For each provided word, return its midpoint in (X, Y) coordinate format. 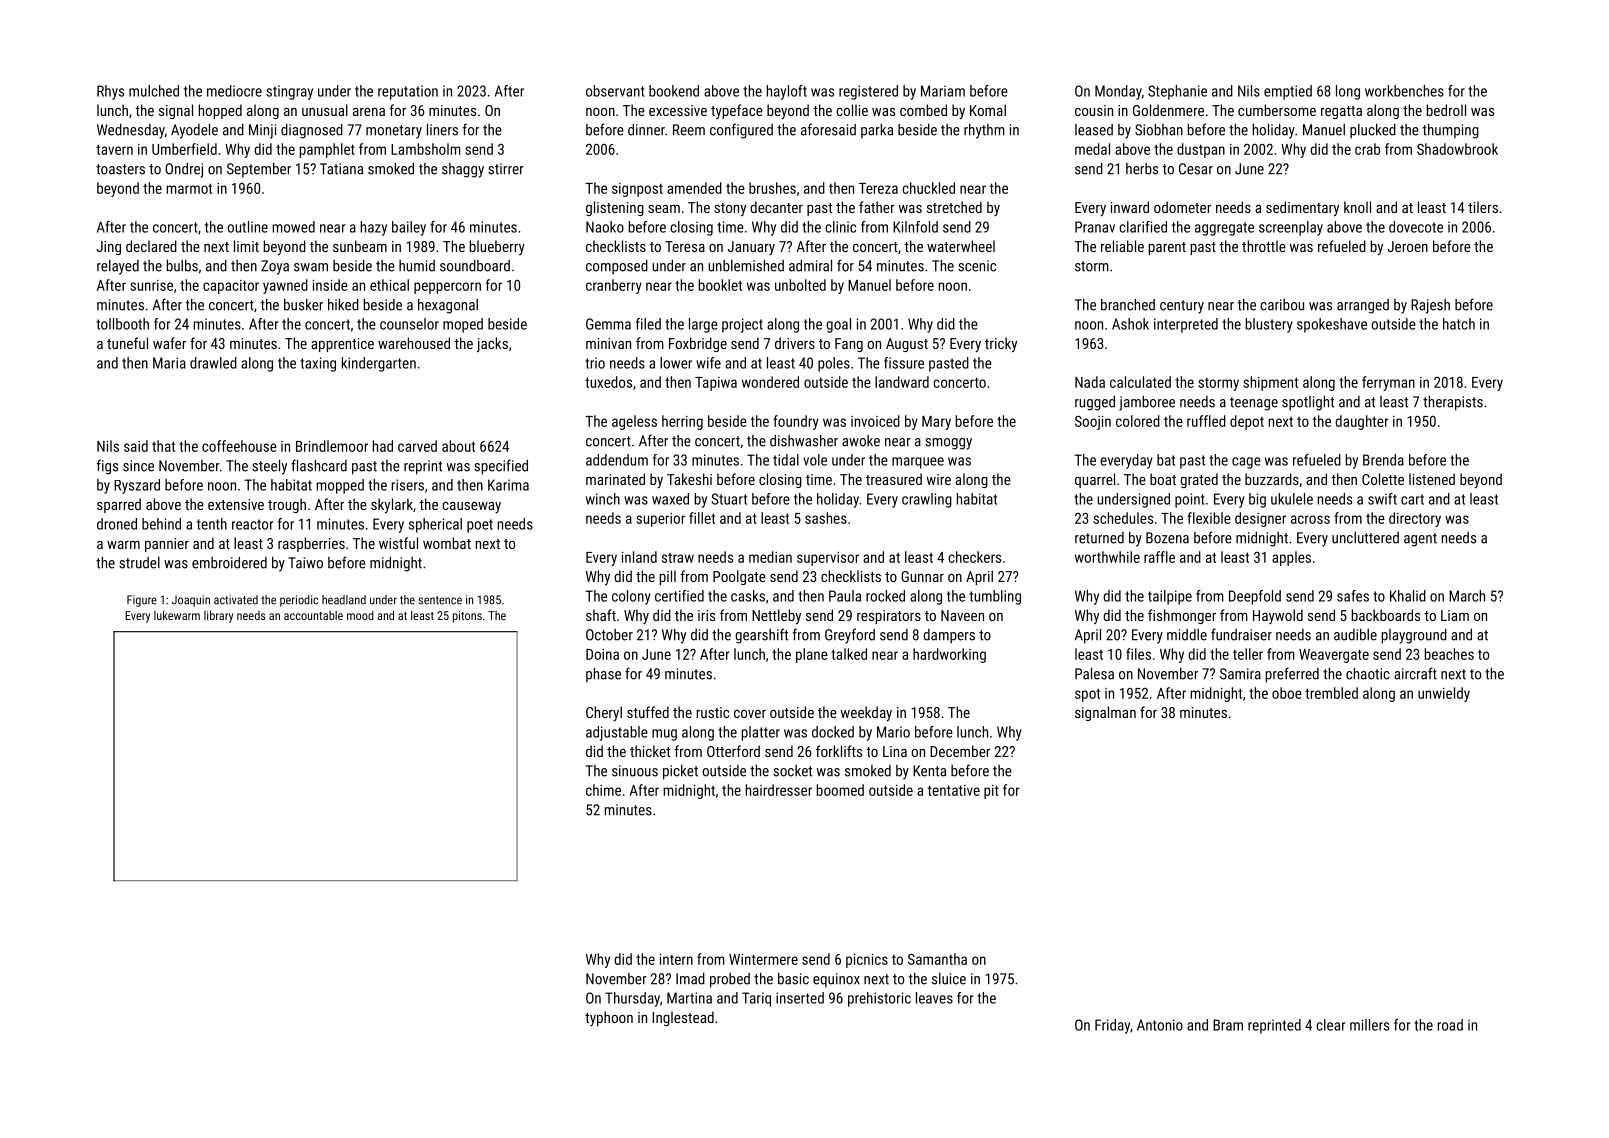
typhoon (609, 1018)
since (138, 466)
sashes (826, 518)
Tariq (756, 999)
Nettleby (776, 616)
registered (868, 92)
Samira (1240, 674)
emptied (1288, 92)
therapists (1453, 403)
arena (369, 112)
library (218, 616)
